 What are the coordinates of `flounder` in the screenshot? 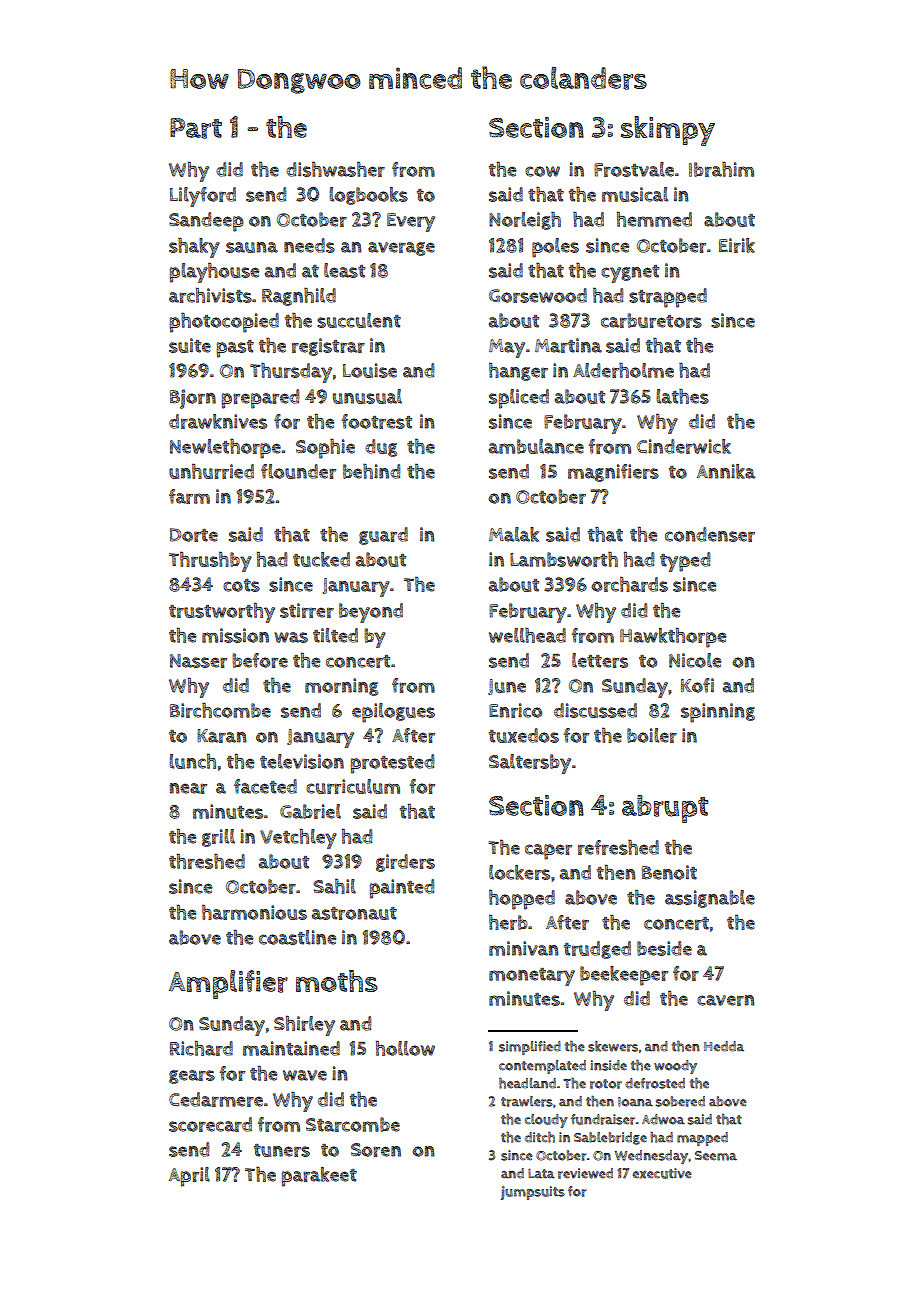 It's located at (298, 471).
